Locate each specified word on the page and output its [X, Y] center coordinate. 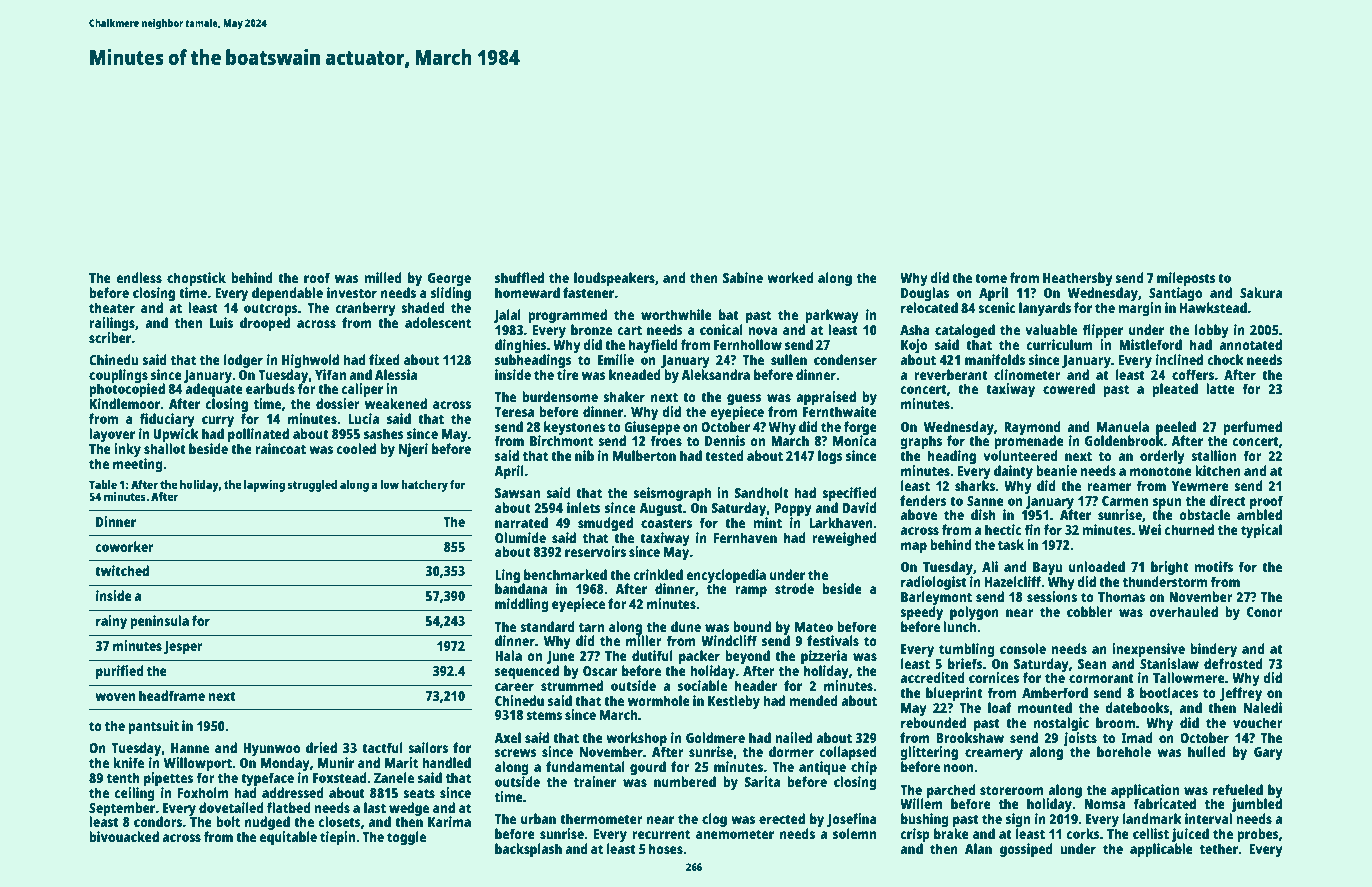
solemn [854, 833]
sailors [428, 747]
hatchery [425, 486]
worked [790, 277]
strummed [572, 685]
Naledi [1263, 707]
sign [1018, 820]
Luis [221, 322]
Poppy [793, 509]
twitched [122, 570]
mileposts [1186, 279]
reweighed [844, 539]
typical [1261, 531]
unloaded [1097, 566]
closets [339, 821]
